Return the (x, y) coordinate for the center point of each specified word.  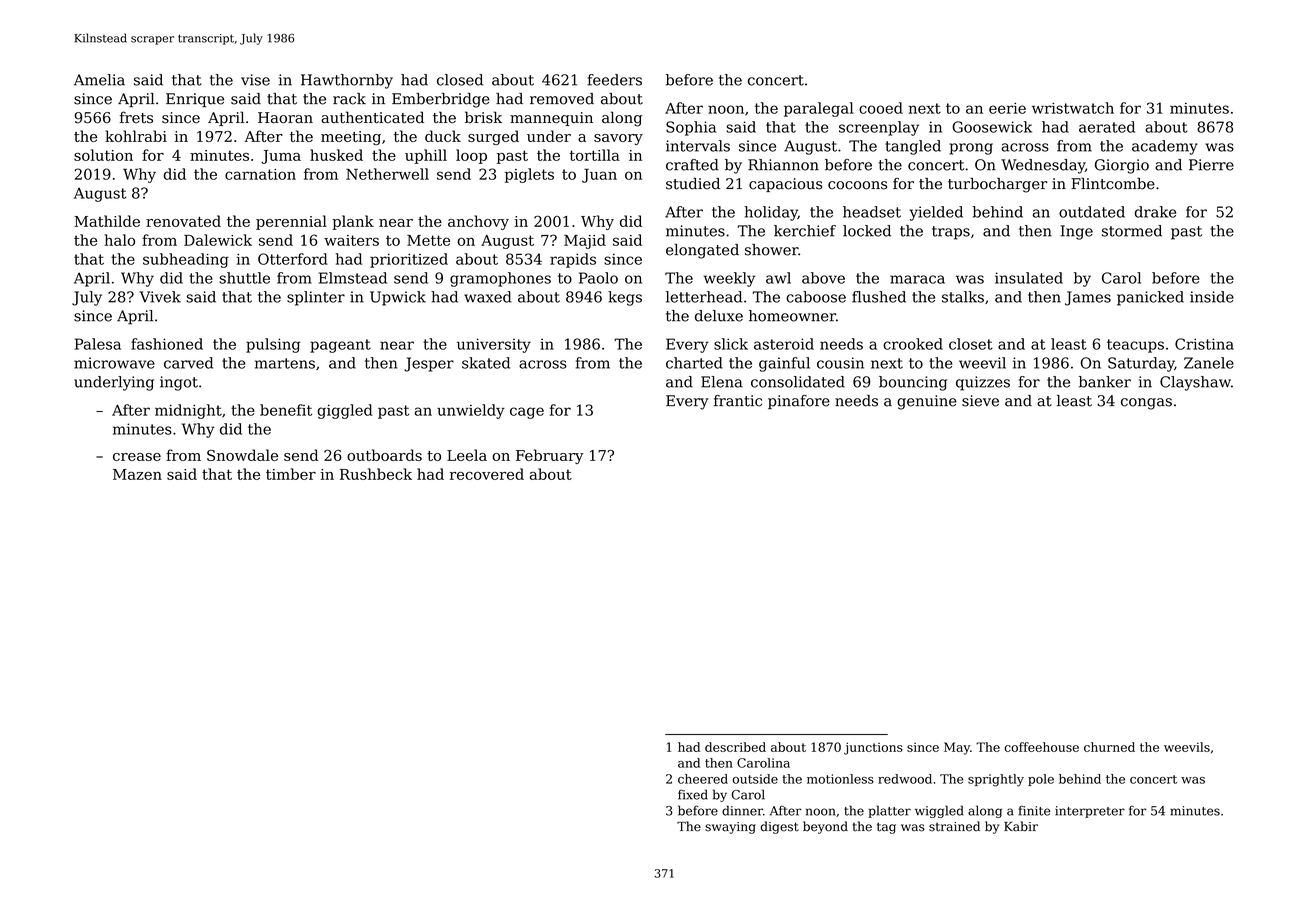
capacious (785, 185)
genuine (927, 402)
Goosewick (992, 127)
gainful (784, 364)
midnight (188, 411)
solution (103, 155)
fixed (693, 794)
